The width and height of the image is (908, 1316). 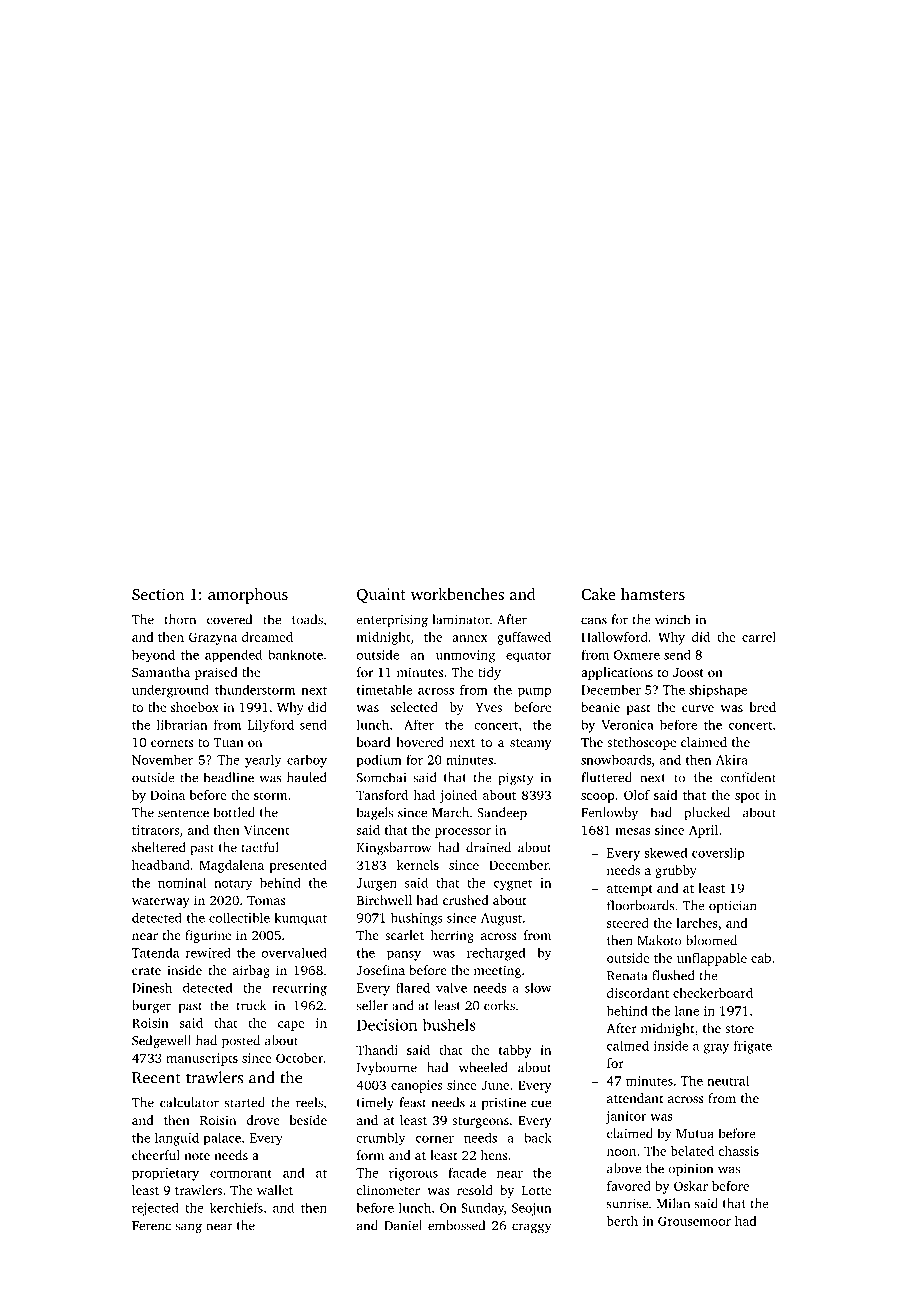 What do you see at coordinates (718, 854) in the image?
I see `coverslip` at bounding box center [718, 854].
